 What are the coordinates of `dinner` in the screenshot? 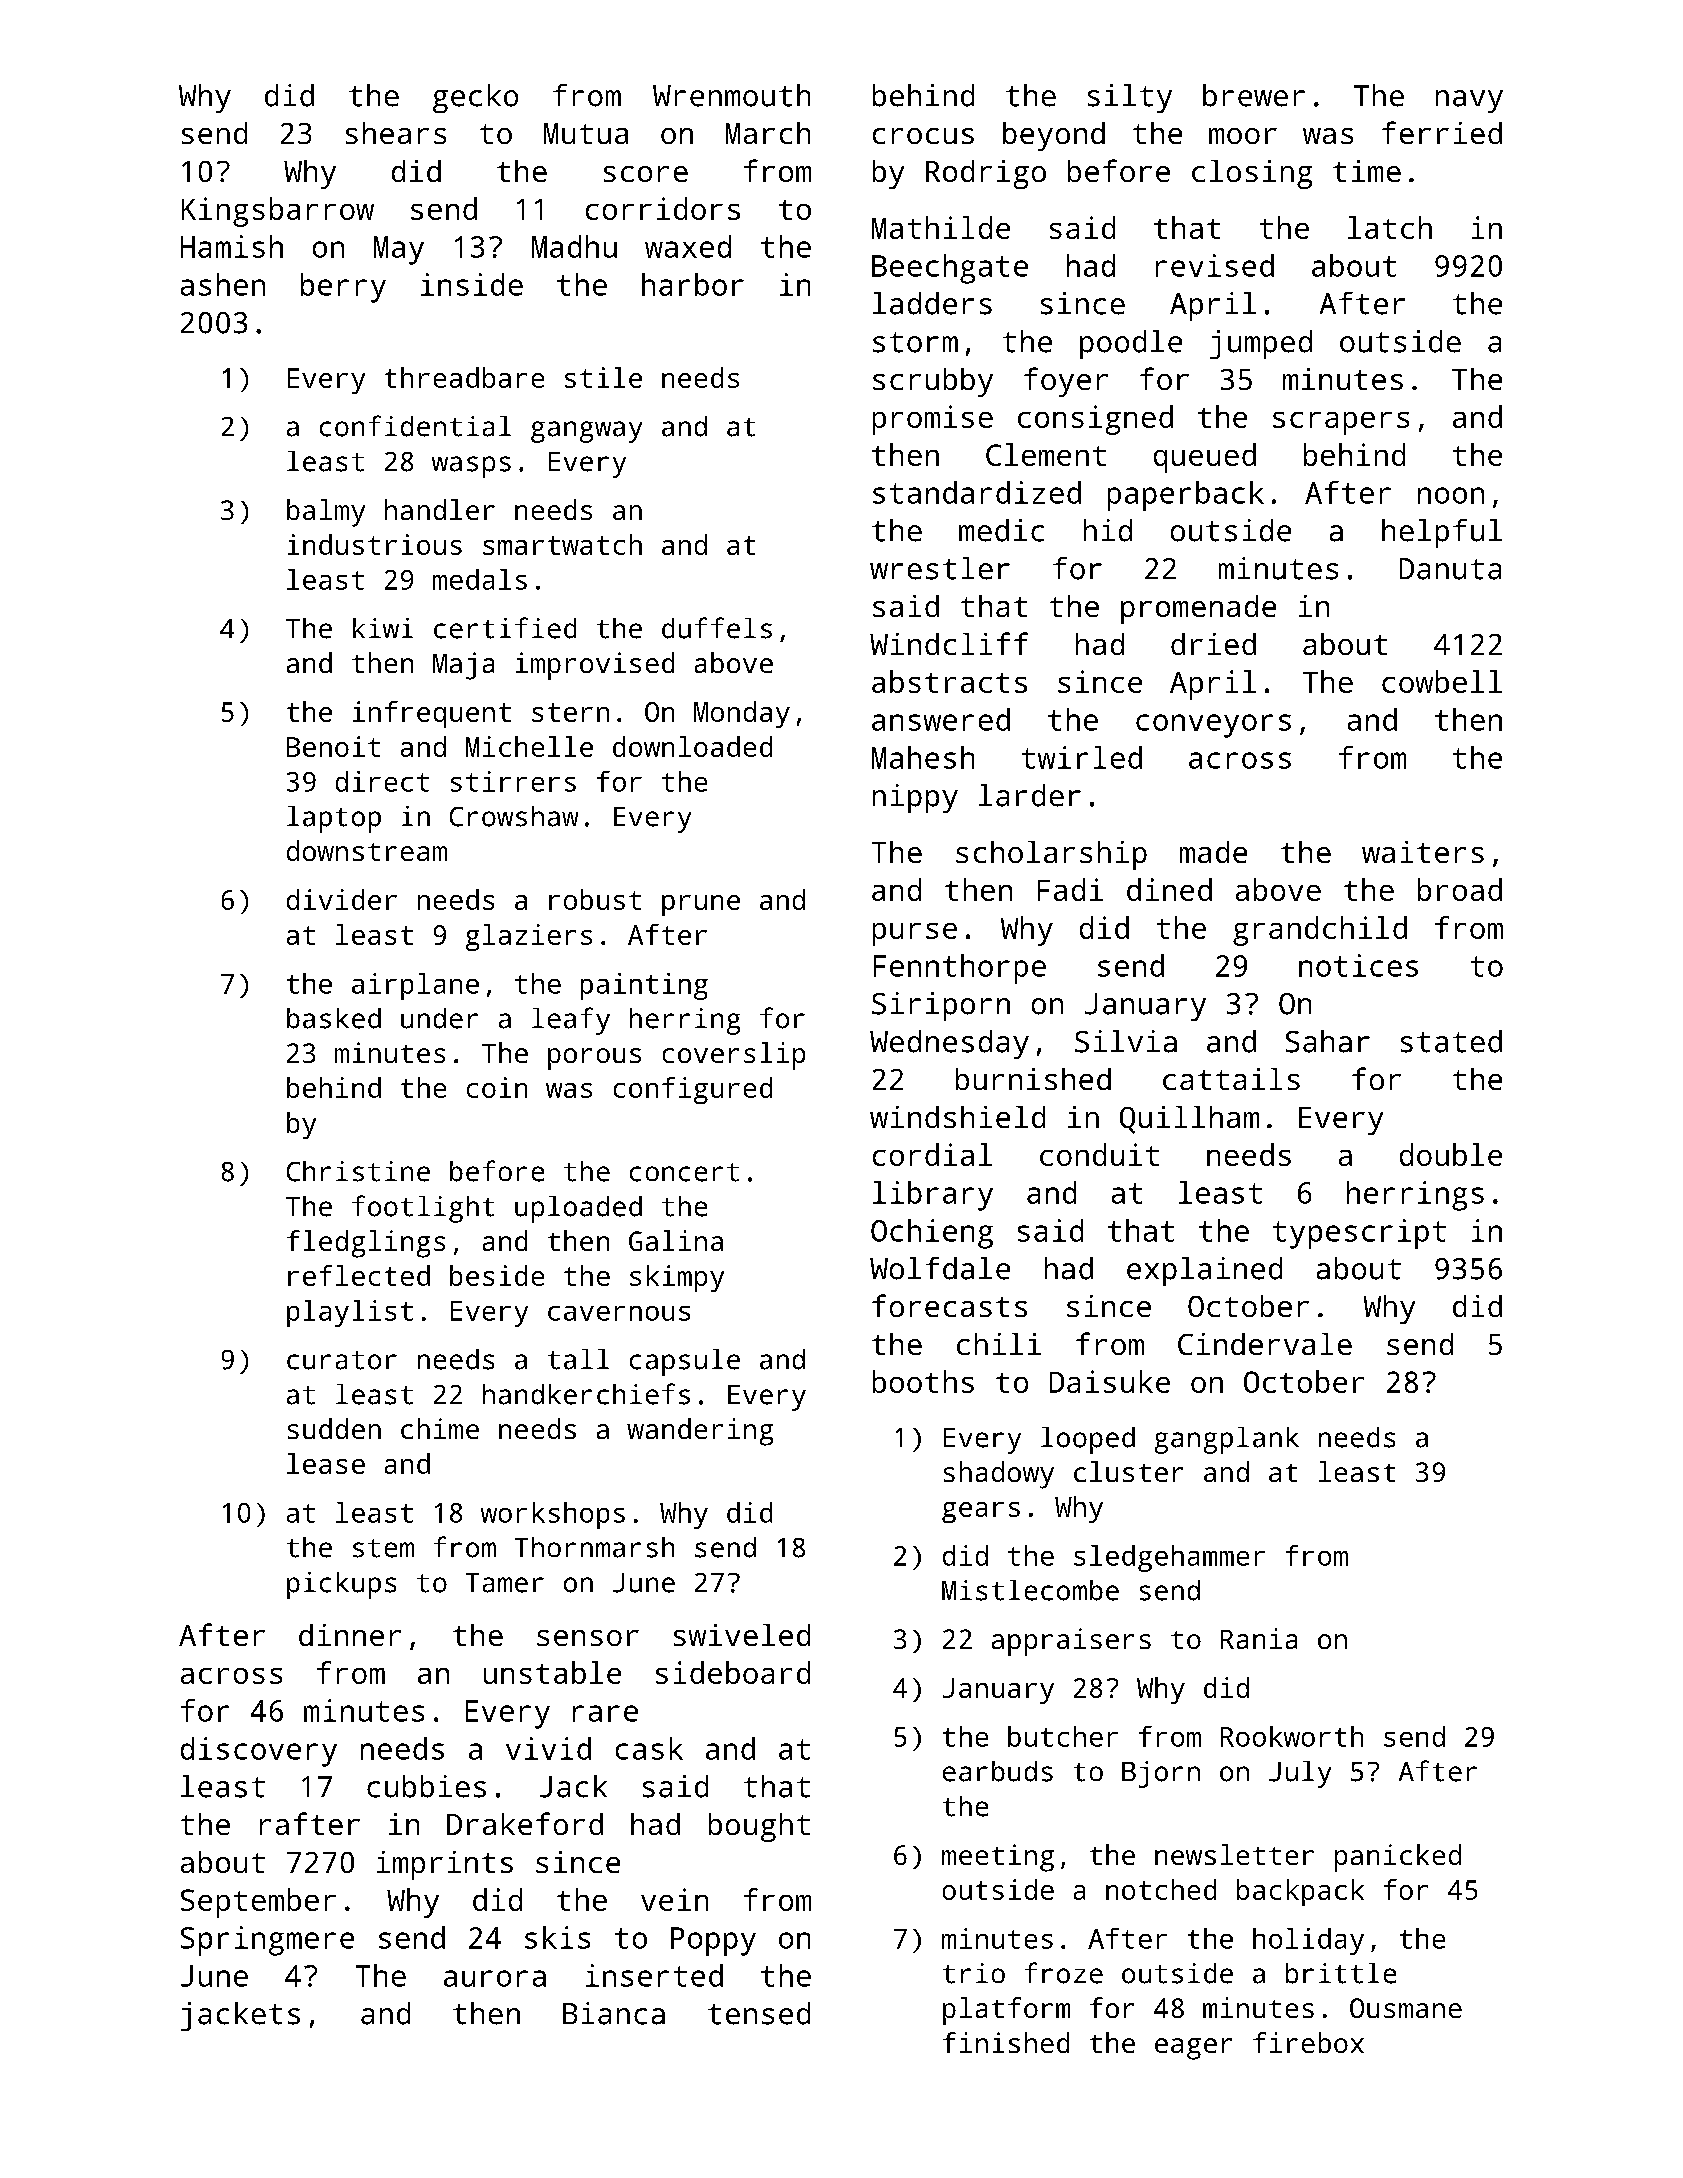 It's located at (350, 1635).
